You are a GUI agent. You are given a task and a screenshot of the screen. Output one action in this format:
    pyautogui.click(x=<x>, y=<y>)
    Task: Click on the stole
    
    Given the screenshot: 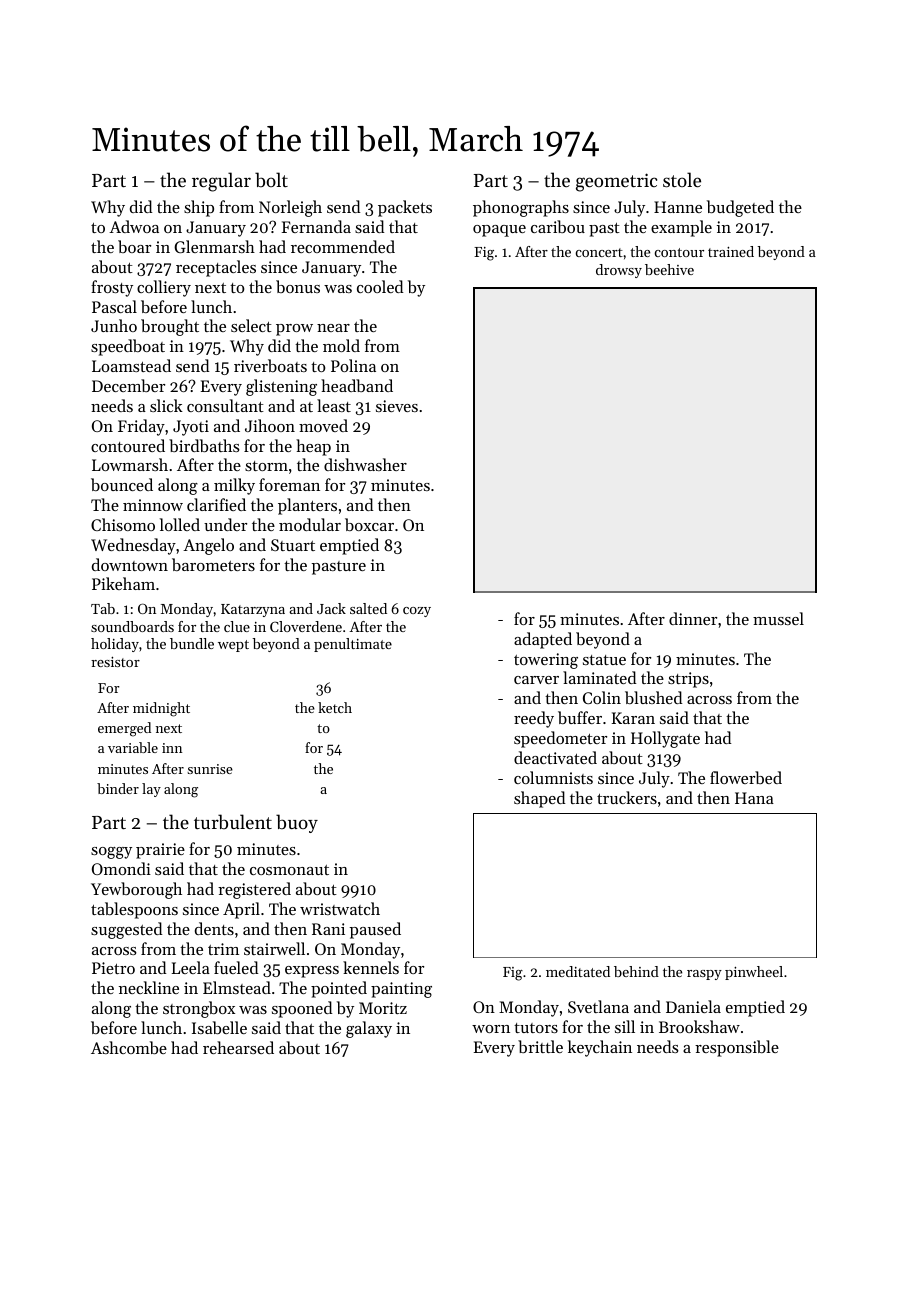 What is the action you would take?
    pyautogui.click(x=682, y=179)
